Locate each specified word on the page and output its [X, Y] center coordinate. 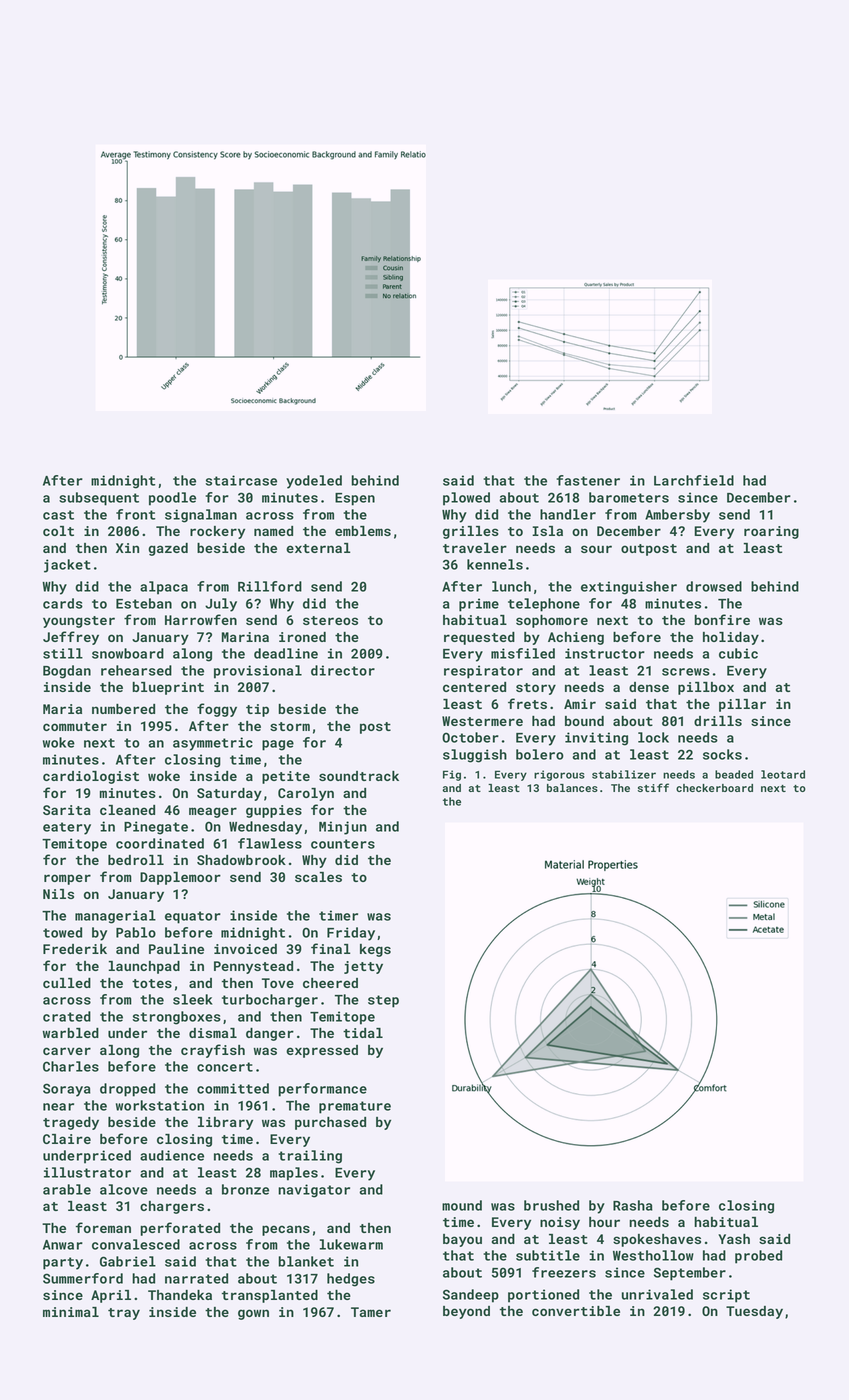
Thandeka [180, 1295]
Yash [734, 1239]
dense [649, 687]
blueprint [168, 688]
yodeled [314, 482]
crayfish [213, 1051]
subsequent [99, 499]
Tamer [371, 1312]
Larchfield [694, 480]
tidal [363, 1033]
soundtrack [359, 776]
